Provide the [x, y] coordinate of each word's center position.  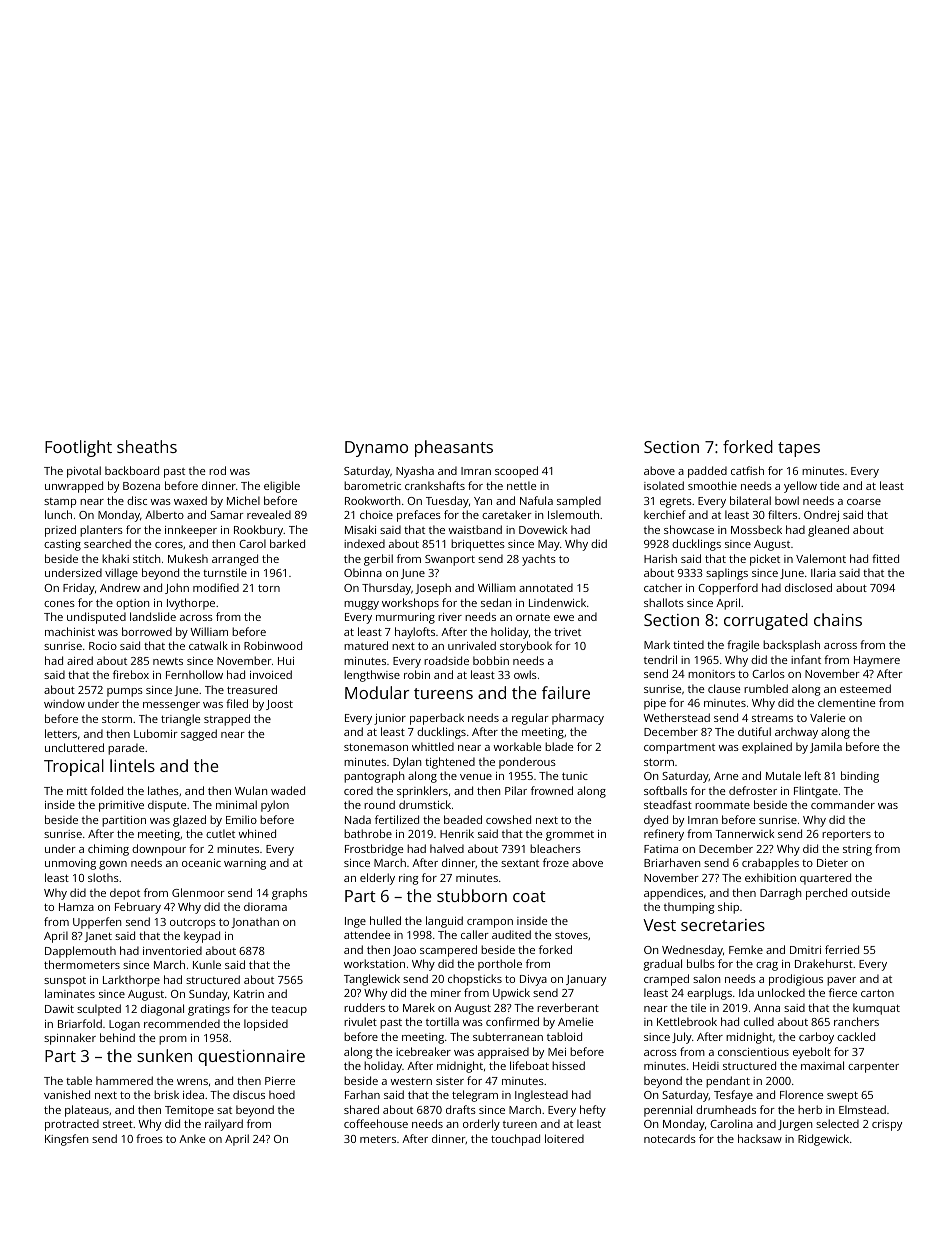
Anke [192, 1138]
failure [566, 692]
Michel [243, 500]
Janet [98, 937]
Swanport [450, 560]
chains [838, 619]
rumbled [766, 688]
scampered [448, 951]
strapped [227, 720]
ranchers [856, 1021]
